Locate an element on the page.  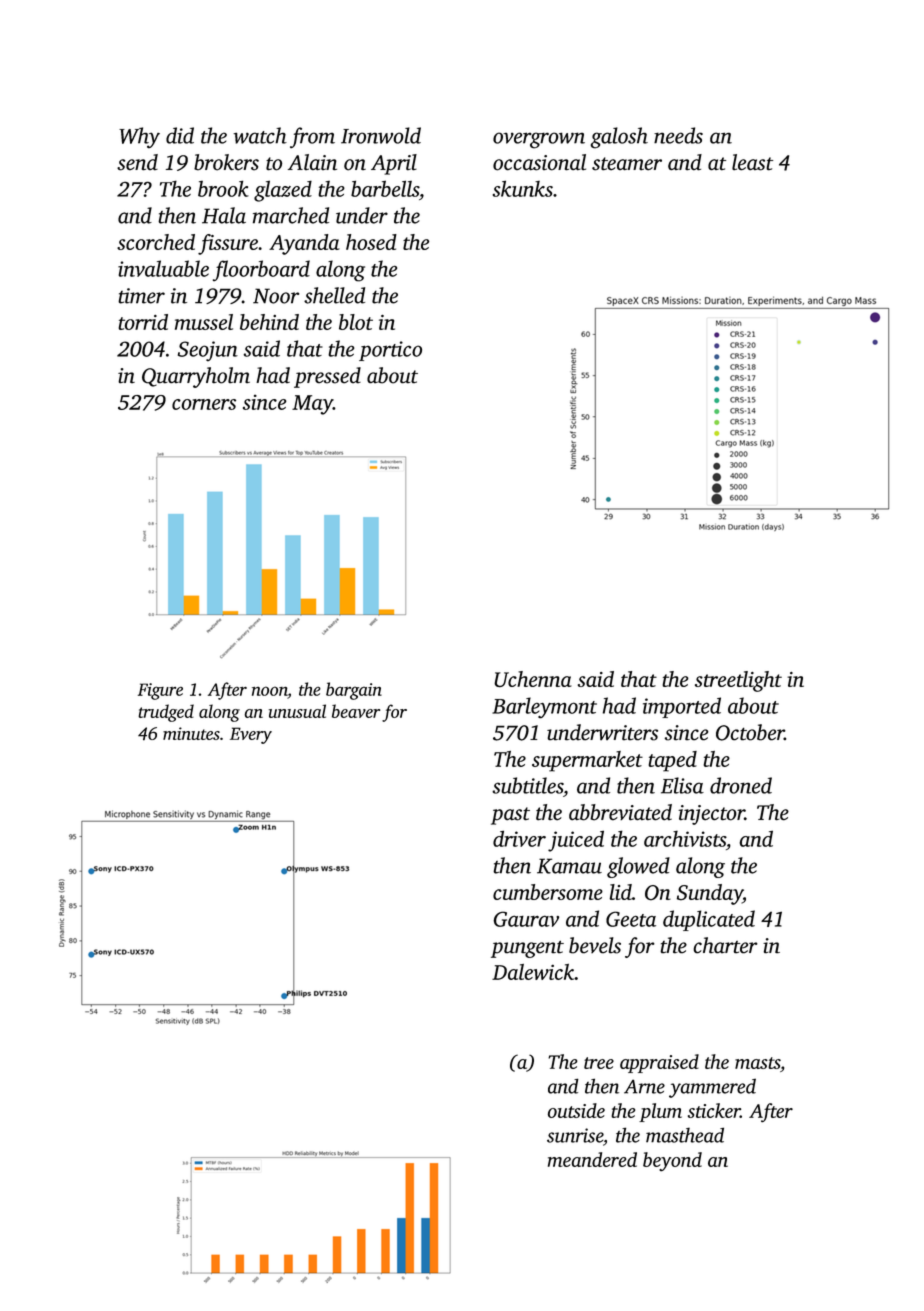
sunrise is located at coordinates (575, 1135).
